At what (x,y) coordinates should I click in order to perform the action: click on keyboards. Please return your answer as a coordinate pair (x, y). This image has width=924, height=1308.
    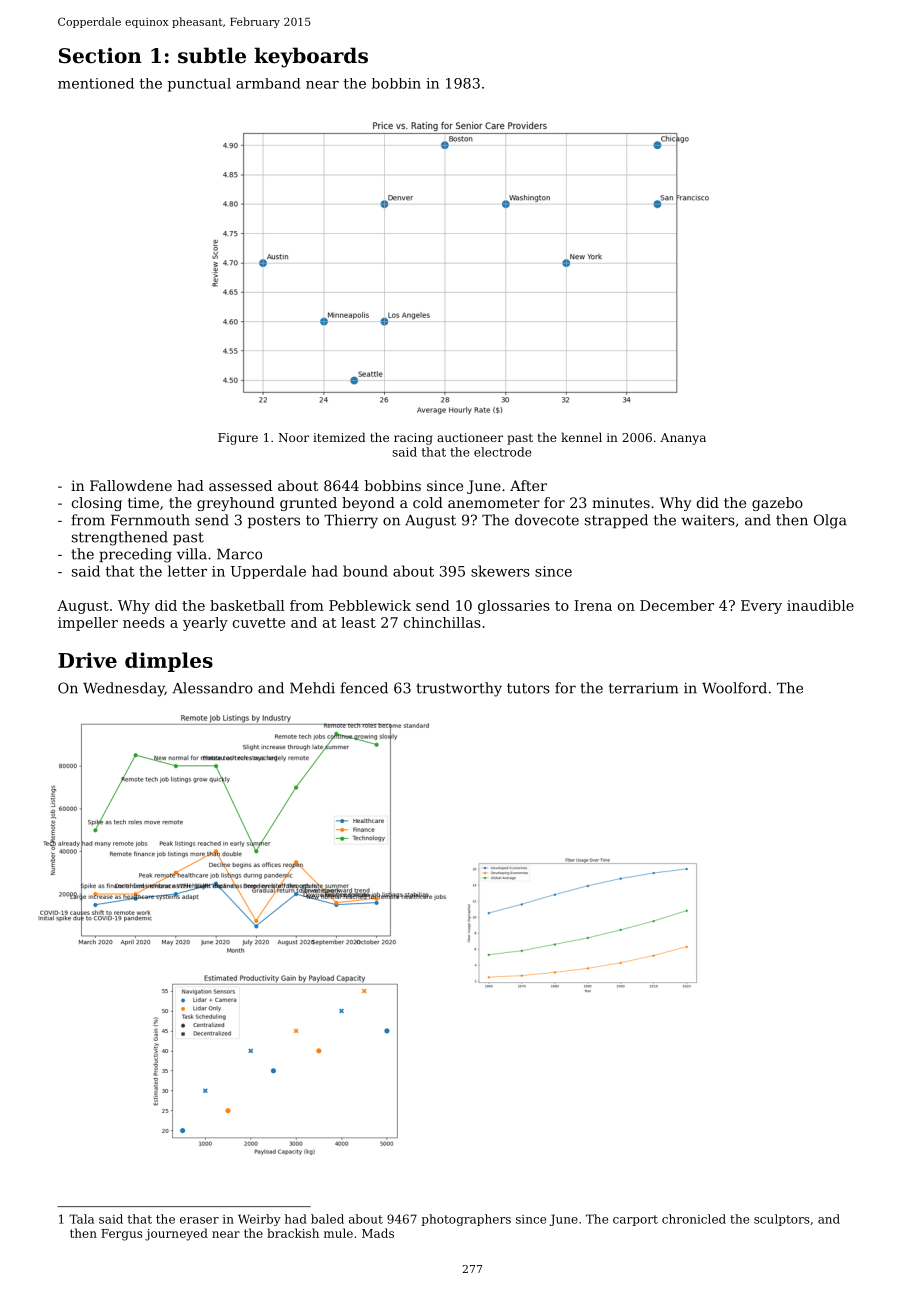
    Looking at the image, I should click on (311, 57).
